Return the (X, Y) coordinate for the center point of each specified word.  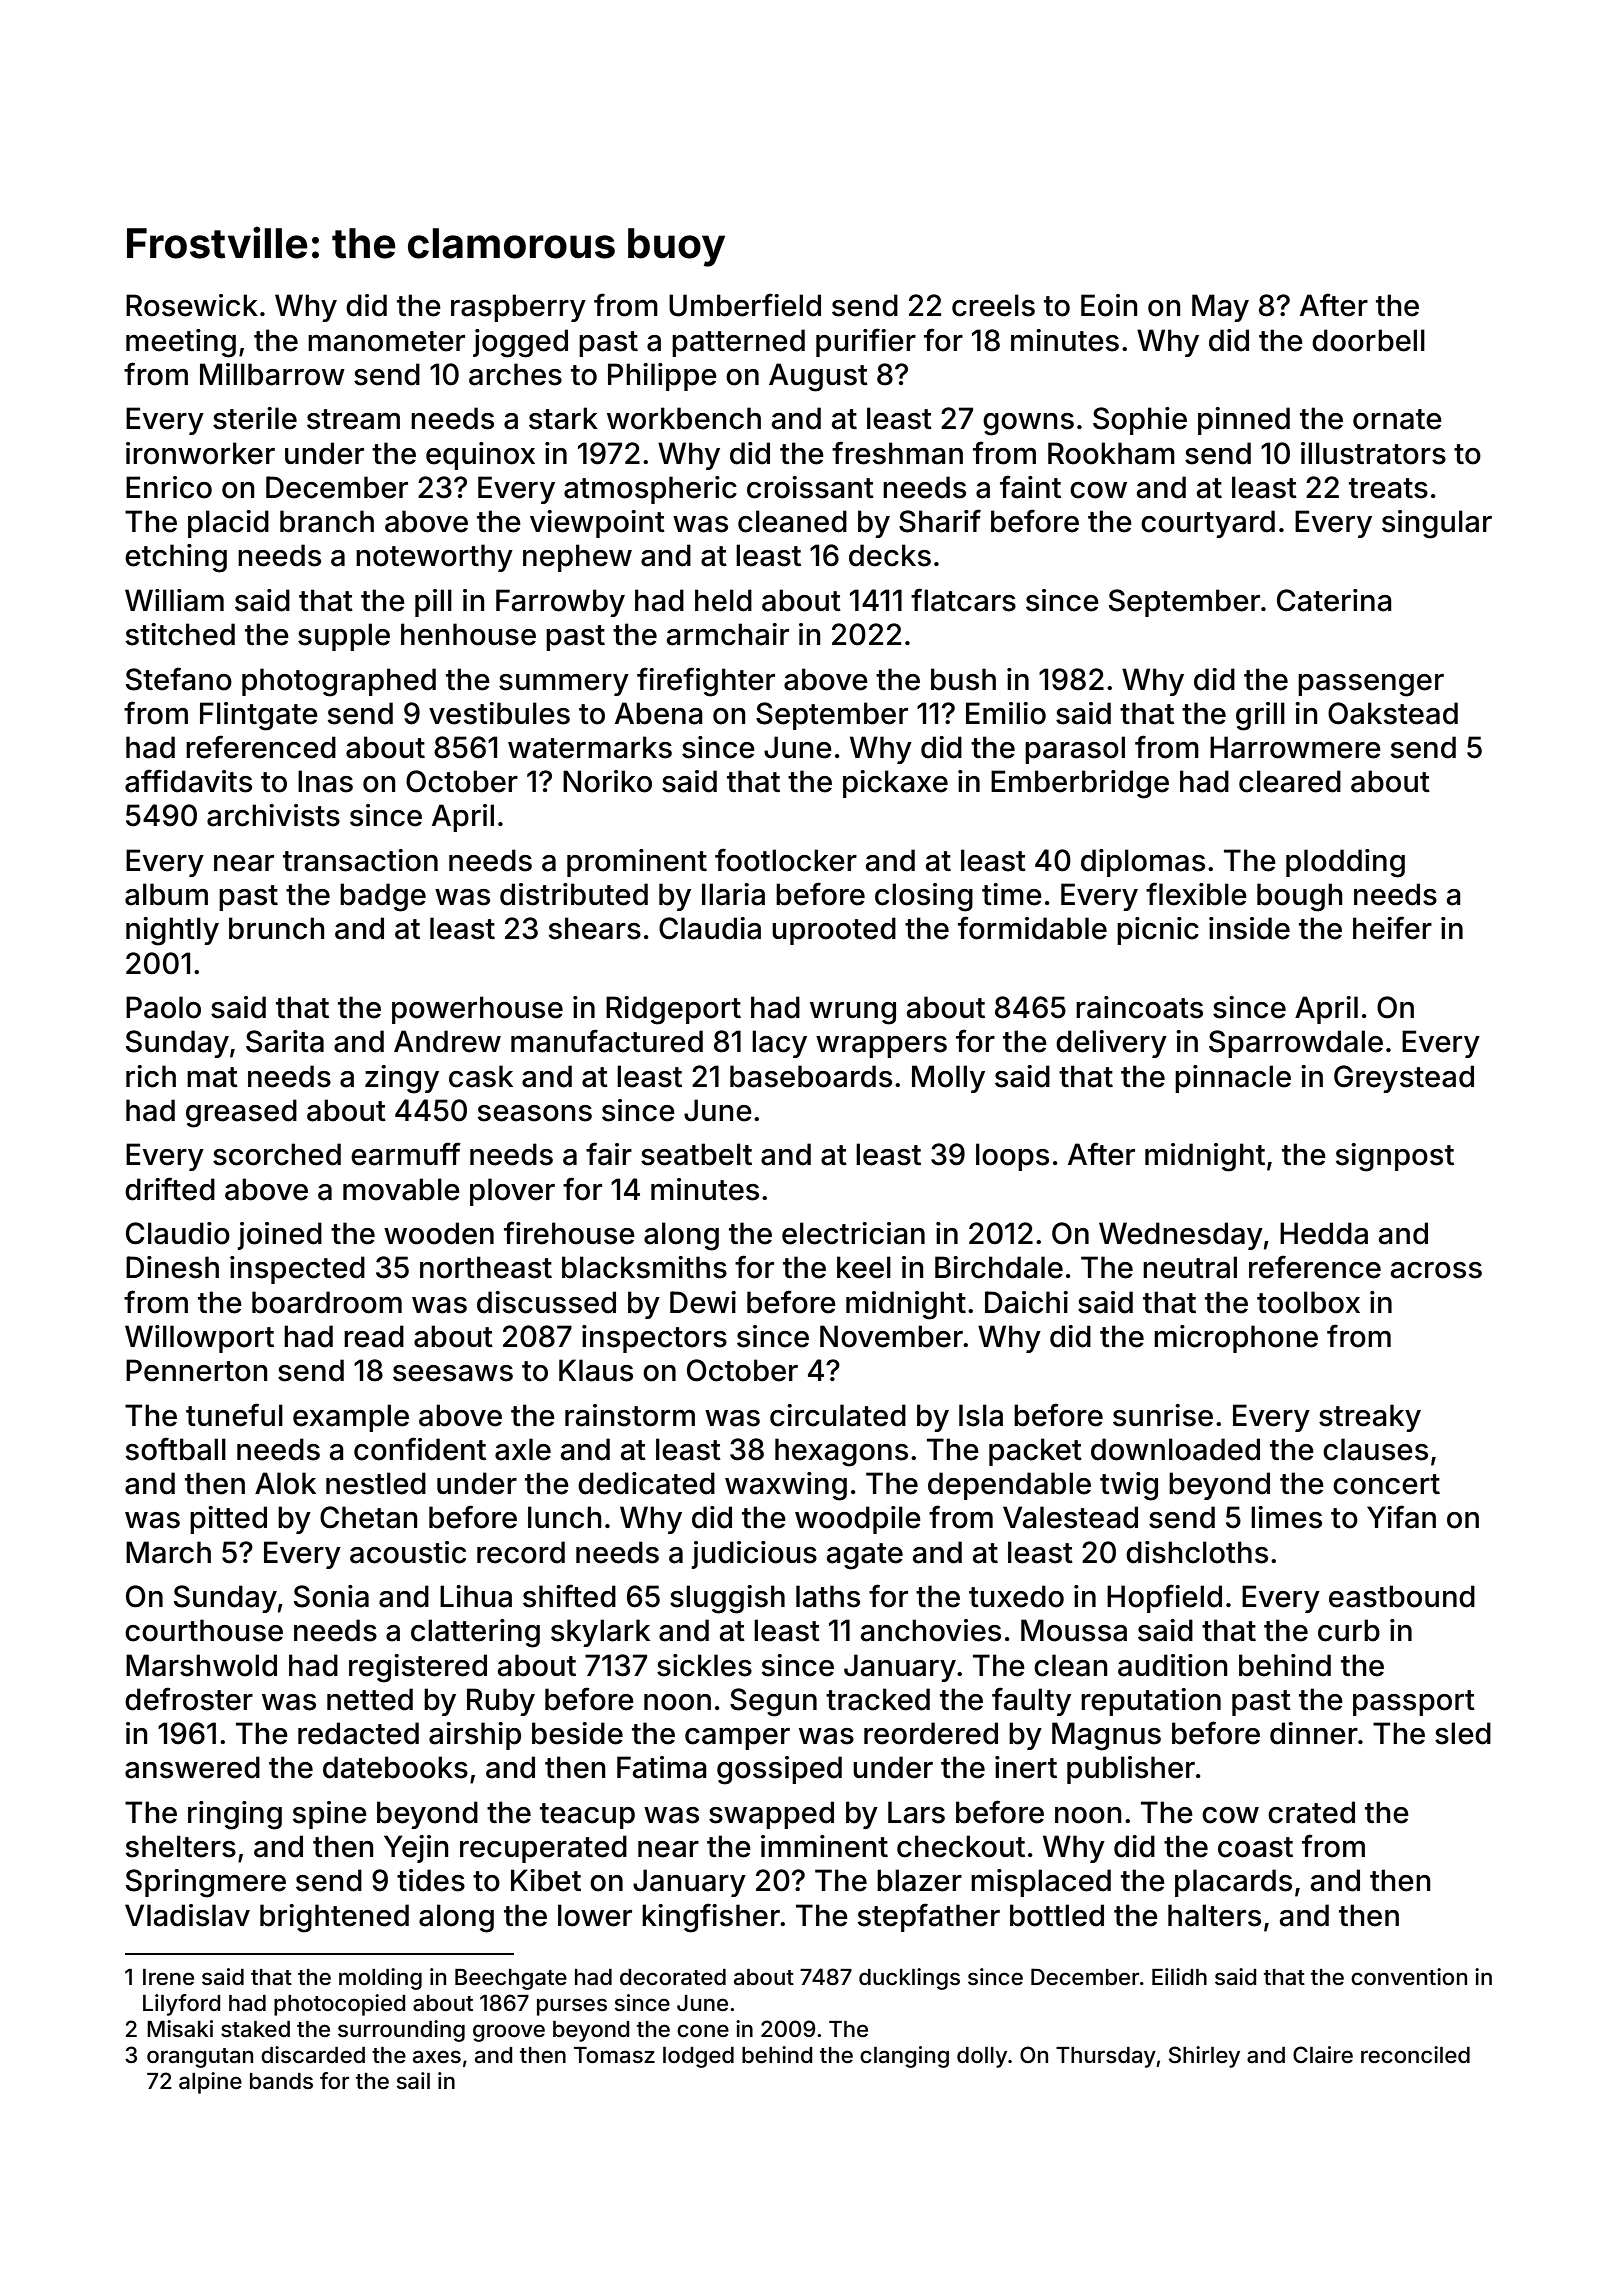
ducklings (909, 1979)
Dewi (703, 1302)
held (723, 600)
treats (1388, 488)
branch (327, 521)
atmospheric (650, 490)
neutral (1190, 1267)
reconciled (1415, 2055)
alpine (210, 2083)
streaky (1370, 1418)
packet (1035, 1452)
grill (1260, 716)
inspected (297, 1270)
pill (433, 603)
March (168, 1552)
